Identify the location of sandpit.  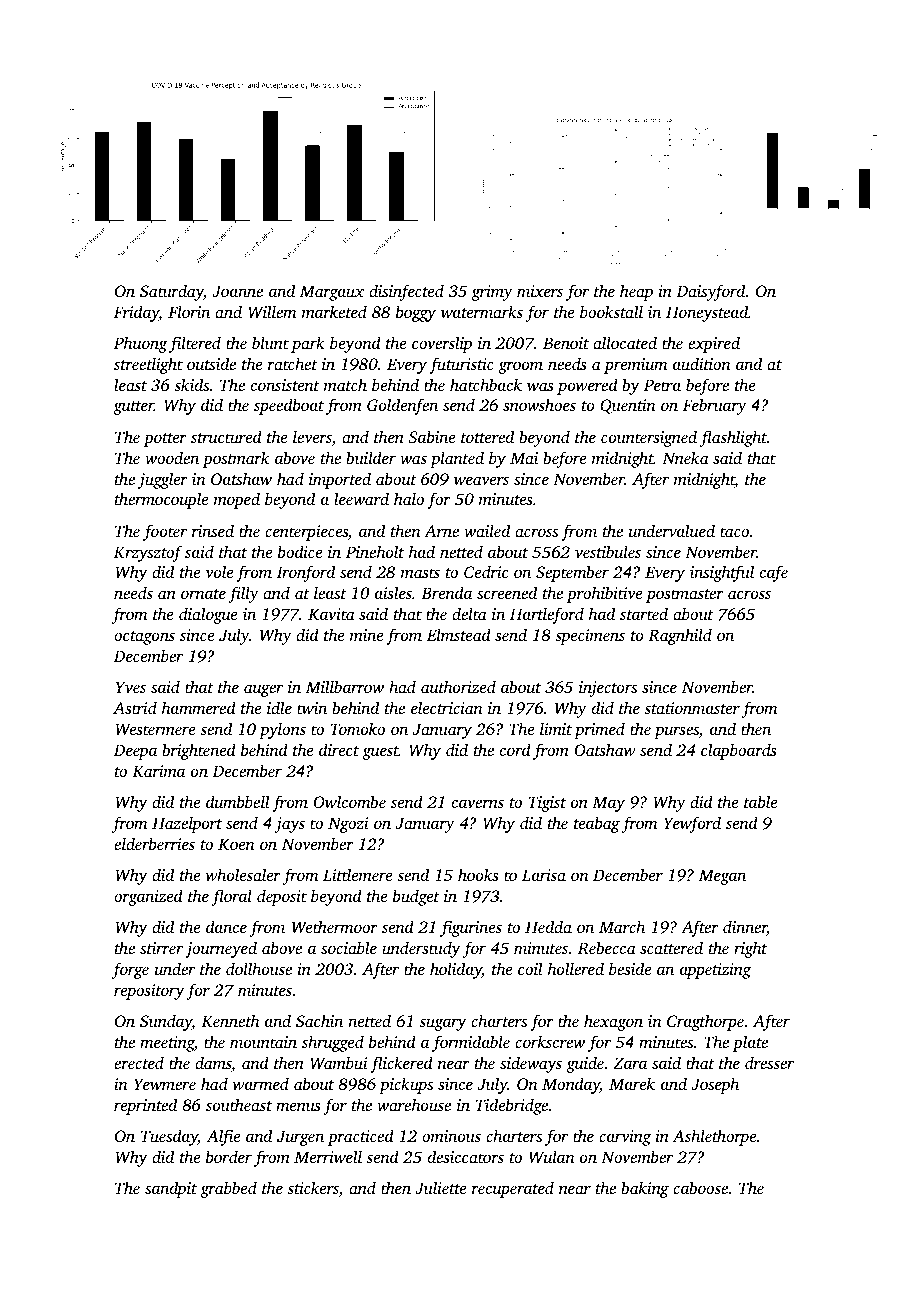
(171, 1189).
